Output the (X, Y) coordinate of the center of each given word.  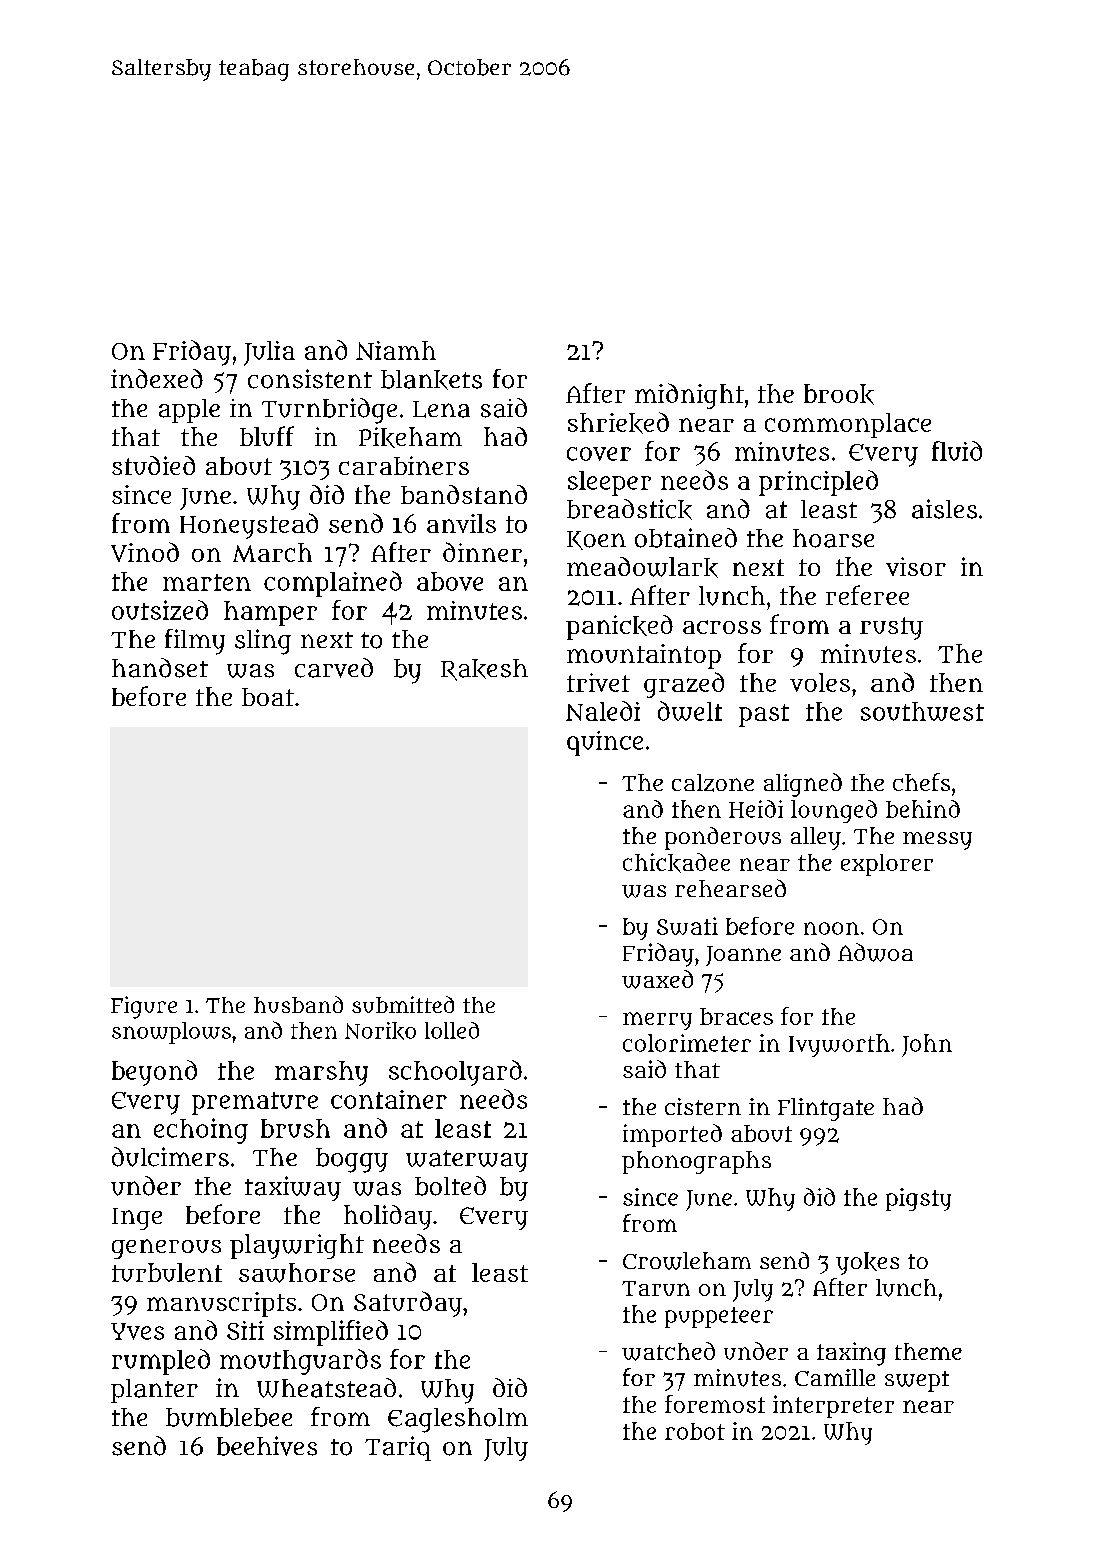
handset (160, 668)
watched (668, 1351)
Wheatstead (326, 1388)
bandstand (464, 494)
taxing (851, 1354)
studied (153, 465)
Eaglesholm (458, 1420)
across (722, 627)
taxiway (293, 1188)
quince (605, 743)
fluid (957, 451)
